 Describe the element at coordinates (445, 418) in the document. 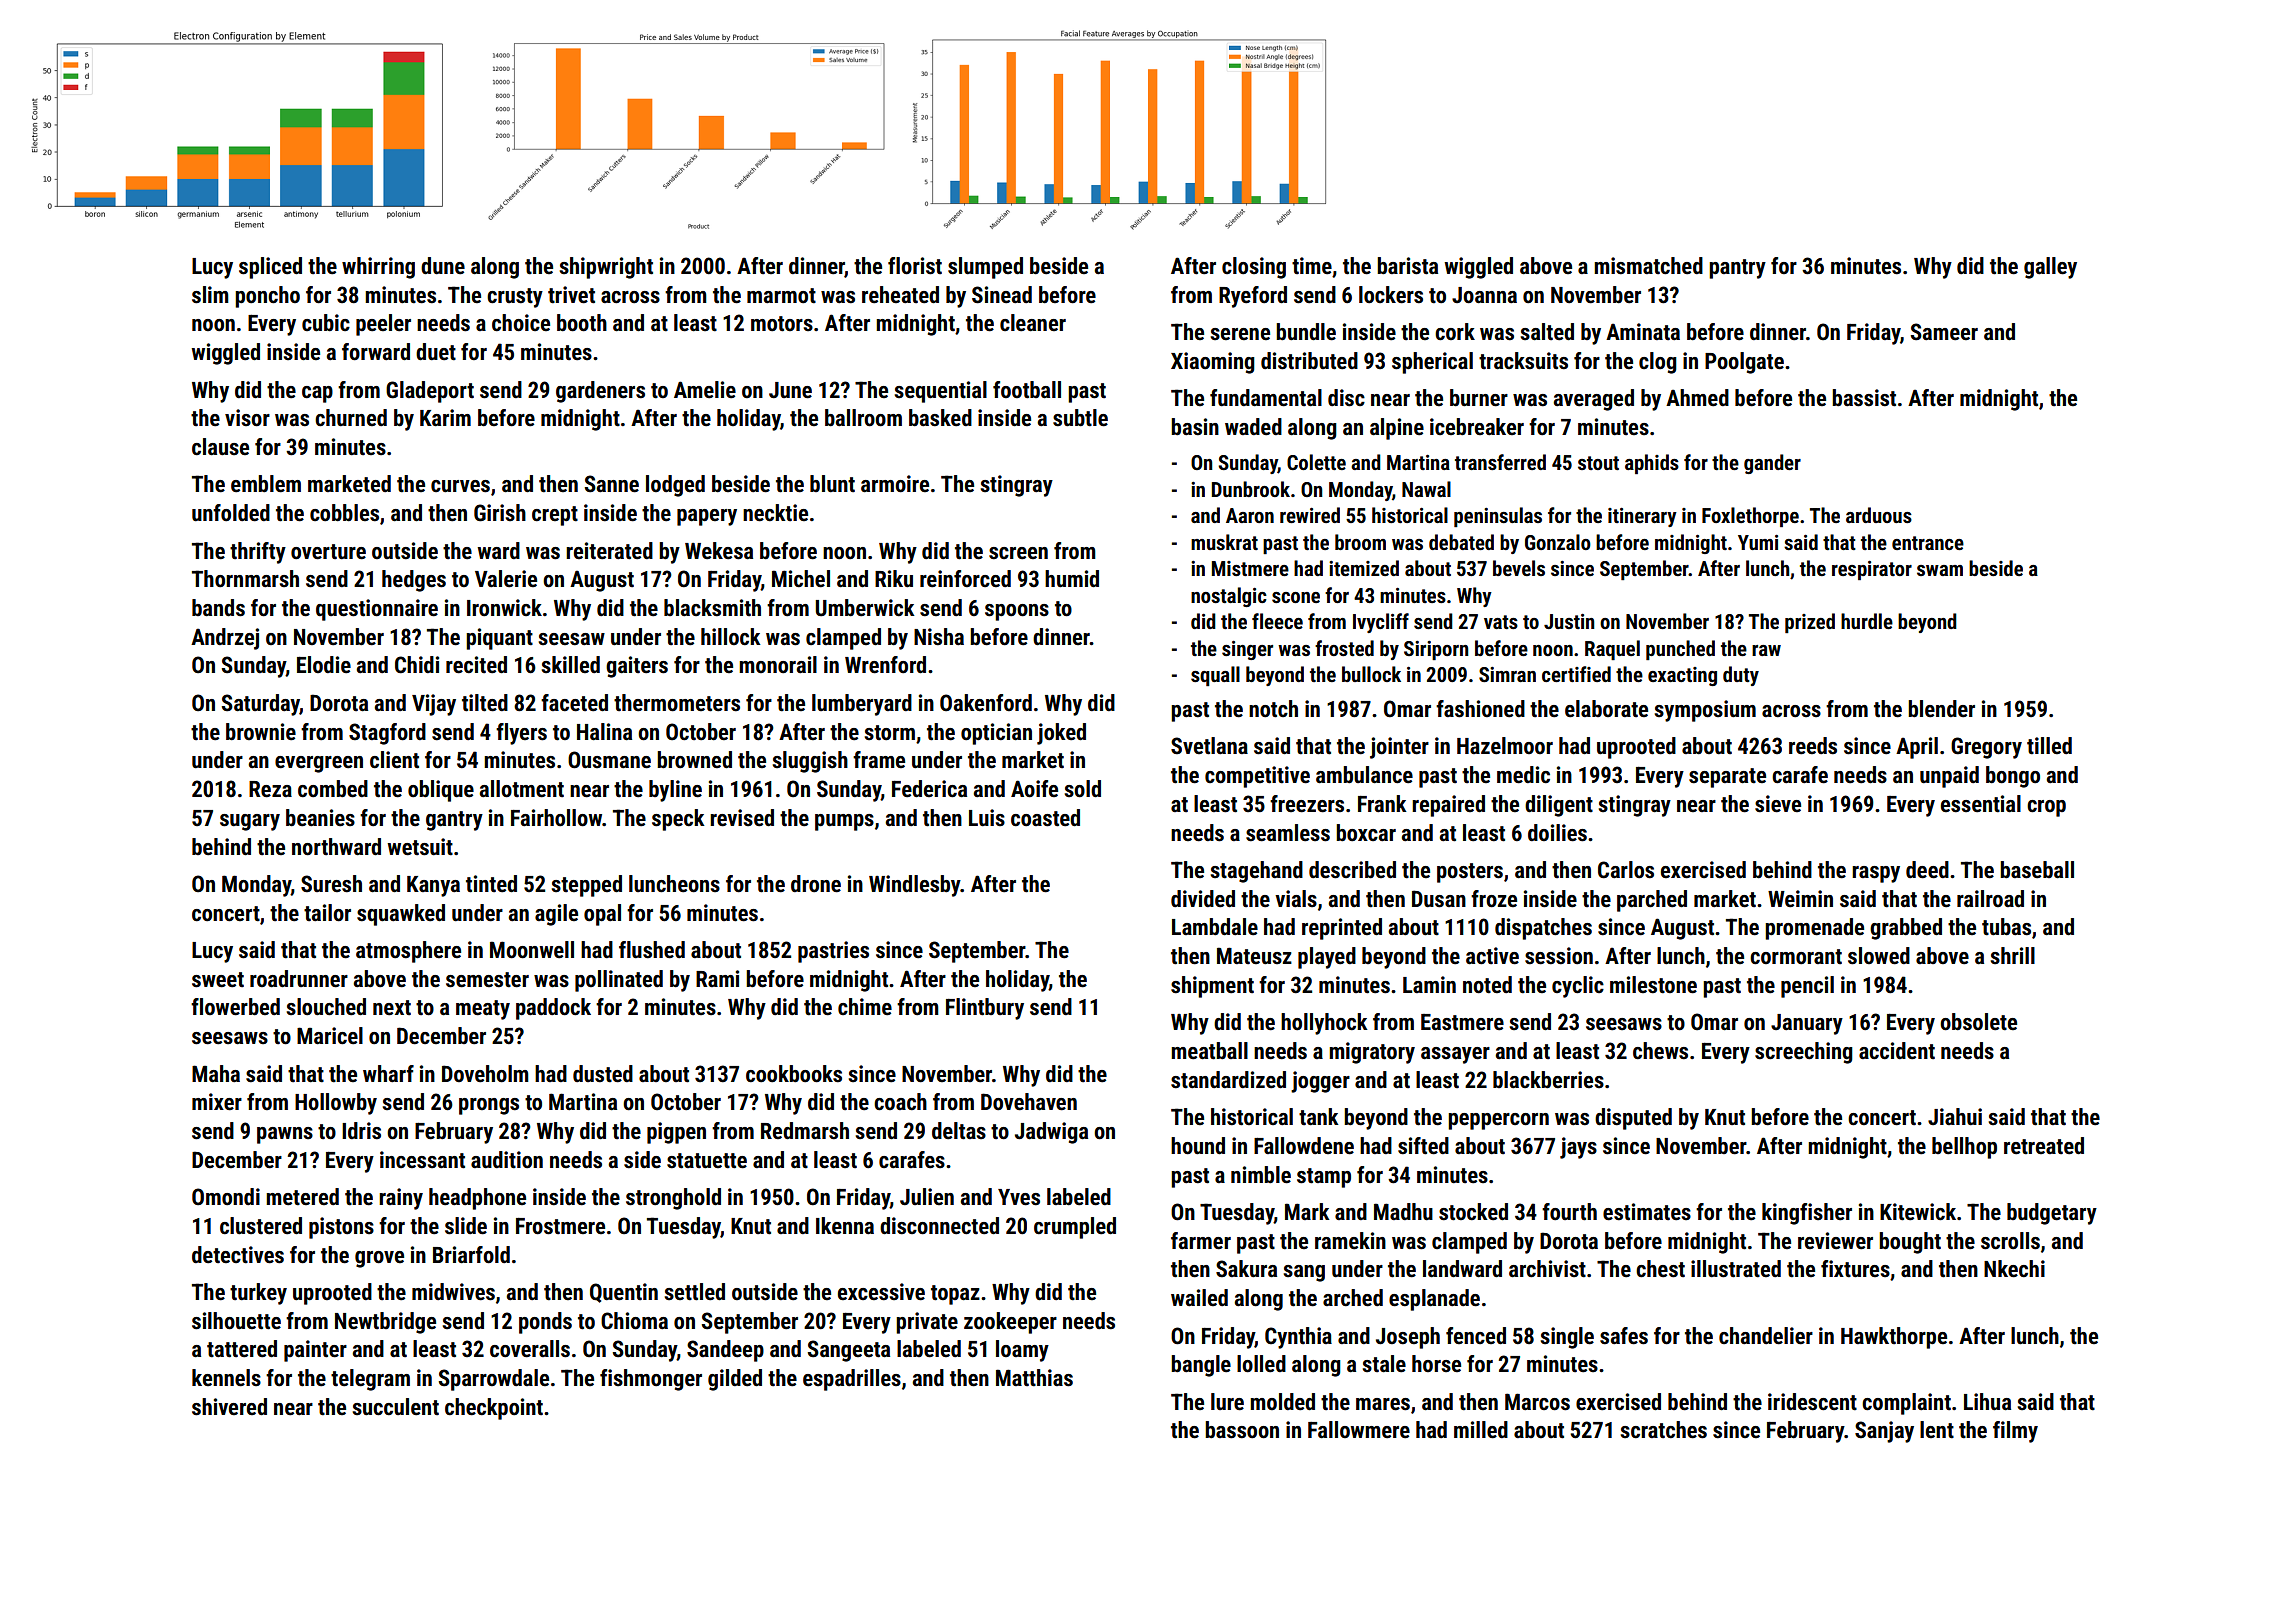

I see `Karim` at that location.
